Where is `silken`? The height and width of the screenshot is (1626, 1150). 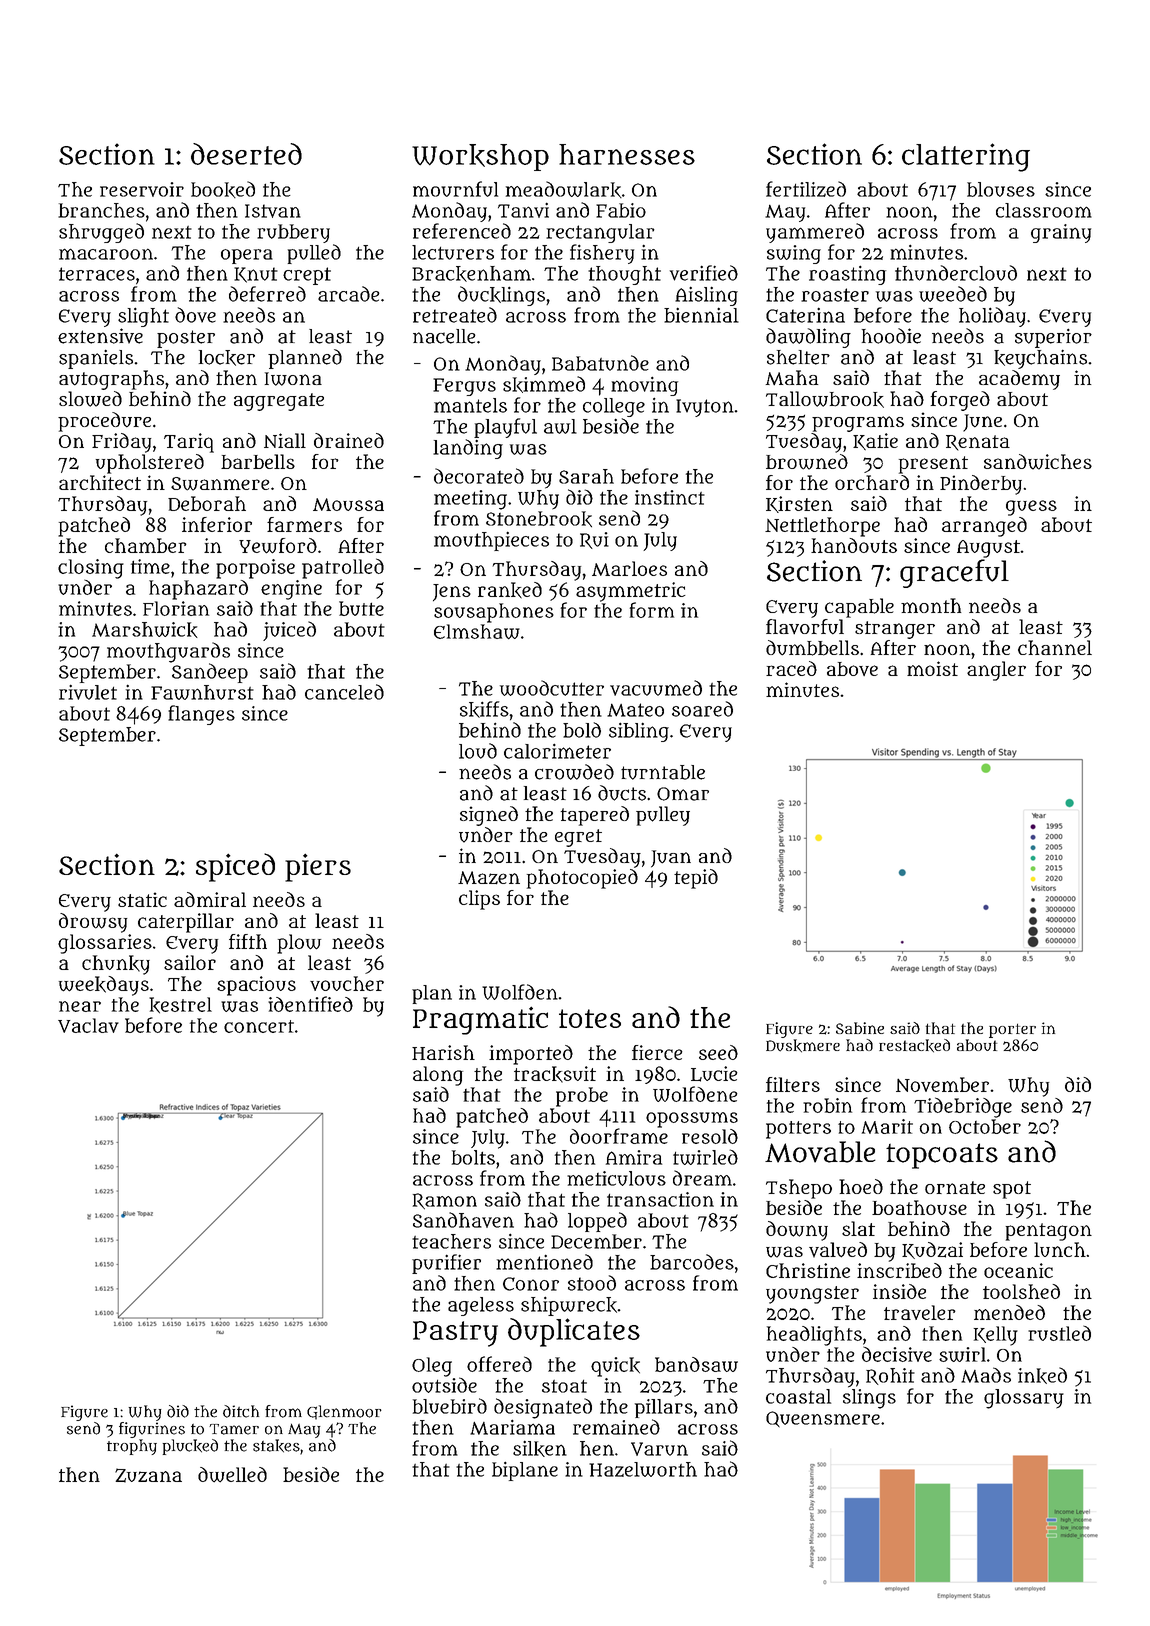 silken is located at coordinates (540, 1448).
